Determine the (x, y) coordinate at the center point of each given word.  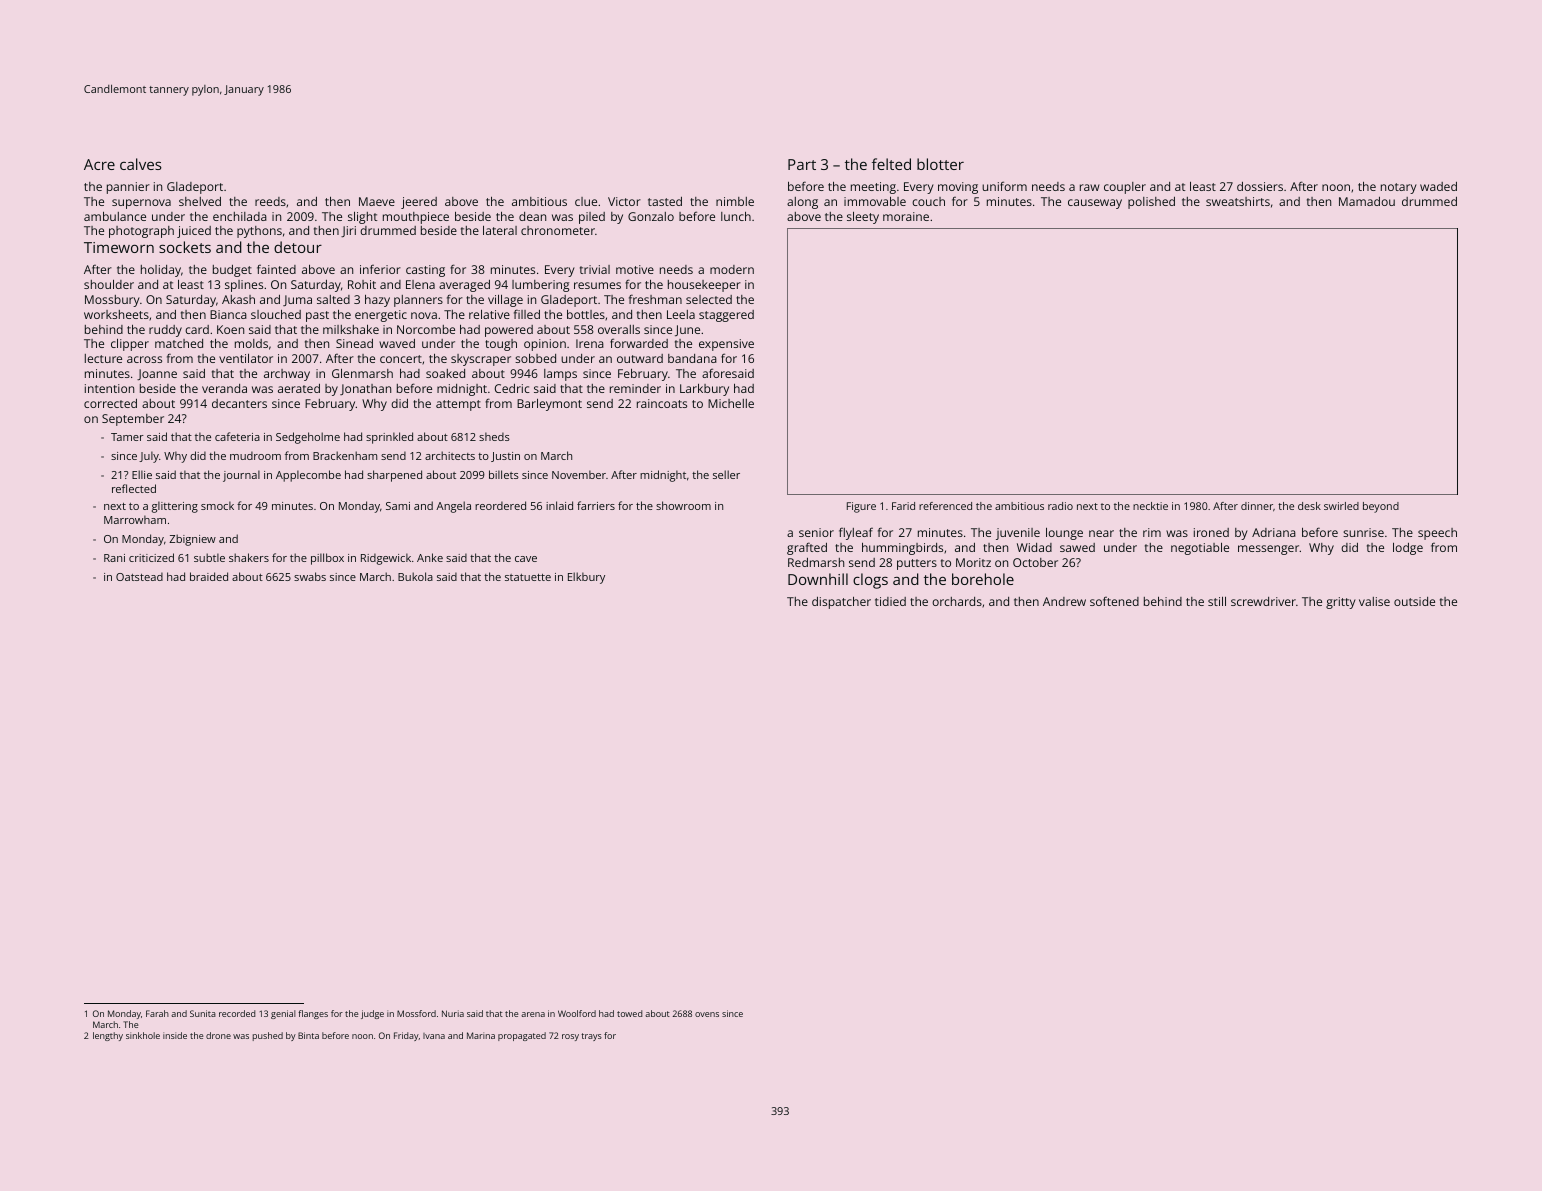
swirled (1341, 506)
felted (891, 164)
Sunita (203, 1013)
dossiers (1260, 186)
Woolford (577, 1013)
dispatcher (841, 603)
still (1217, 601)
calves (141, 164)
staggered (726, 316)
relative (489, 314)
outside (1414, 601)
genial (283, 1014)
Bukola (415, 576)
